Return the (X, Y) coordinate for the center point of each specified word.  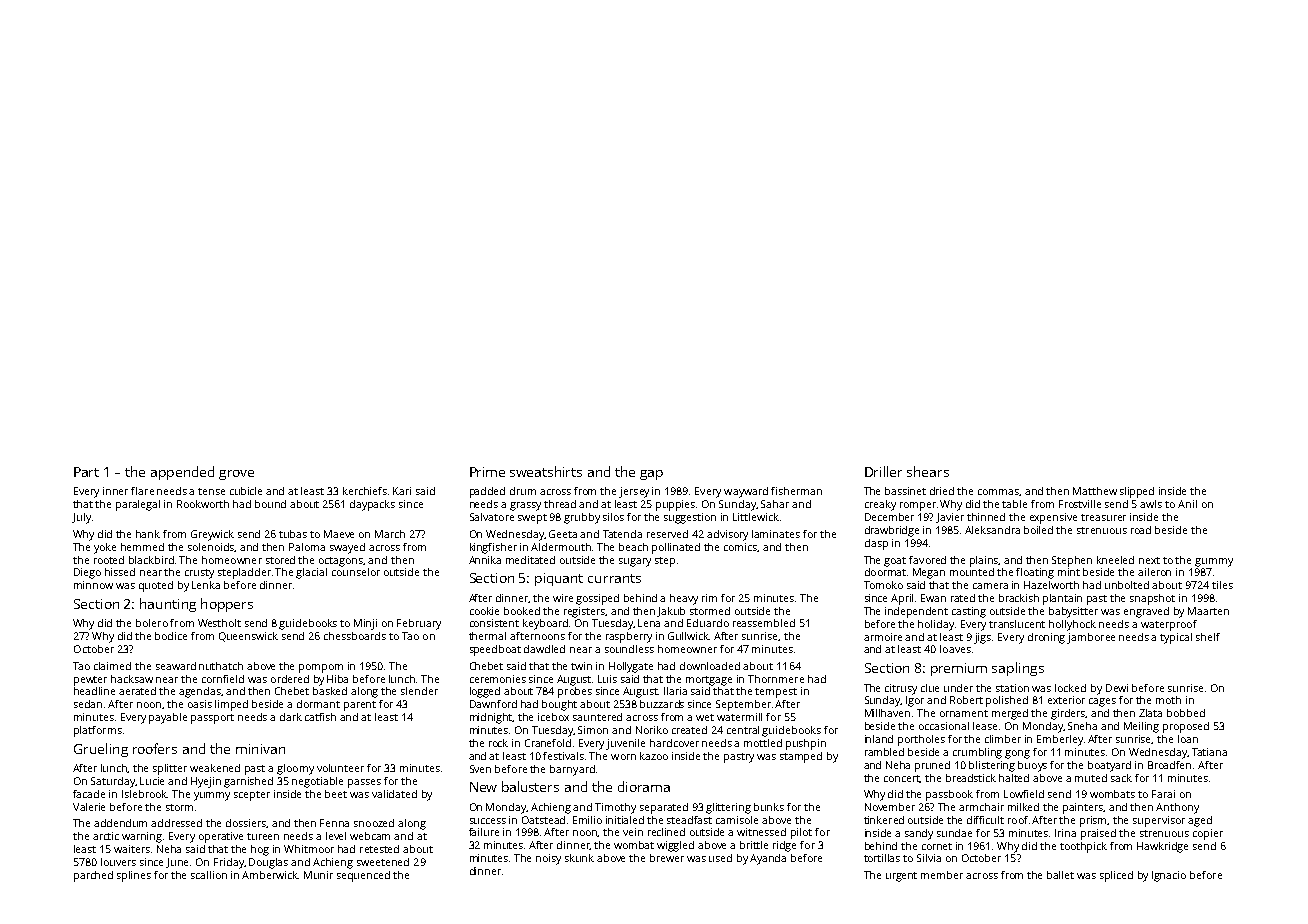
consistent (494, 623)
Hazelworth (1051, 585)
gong (1017, 754)
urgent (901, 877)
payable (168, 718)
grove (236, 475)
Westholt (219, 623)
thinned (986, 517)
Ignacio (1169, 876)
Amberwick (270, 875)
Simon (593, 730)
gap (651, 475)
